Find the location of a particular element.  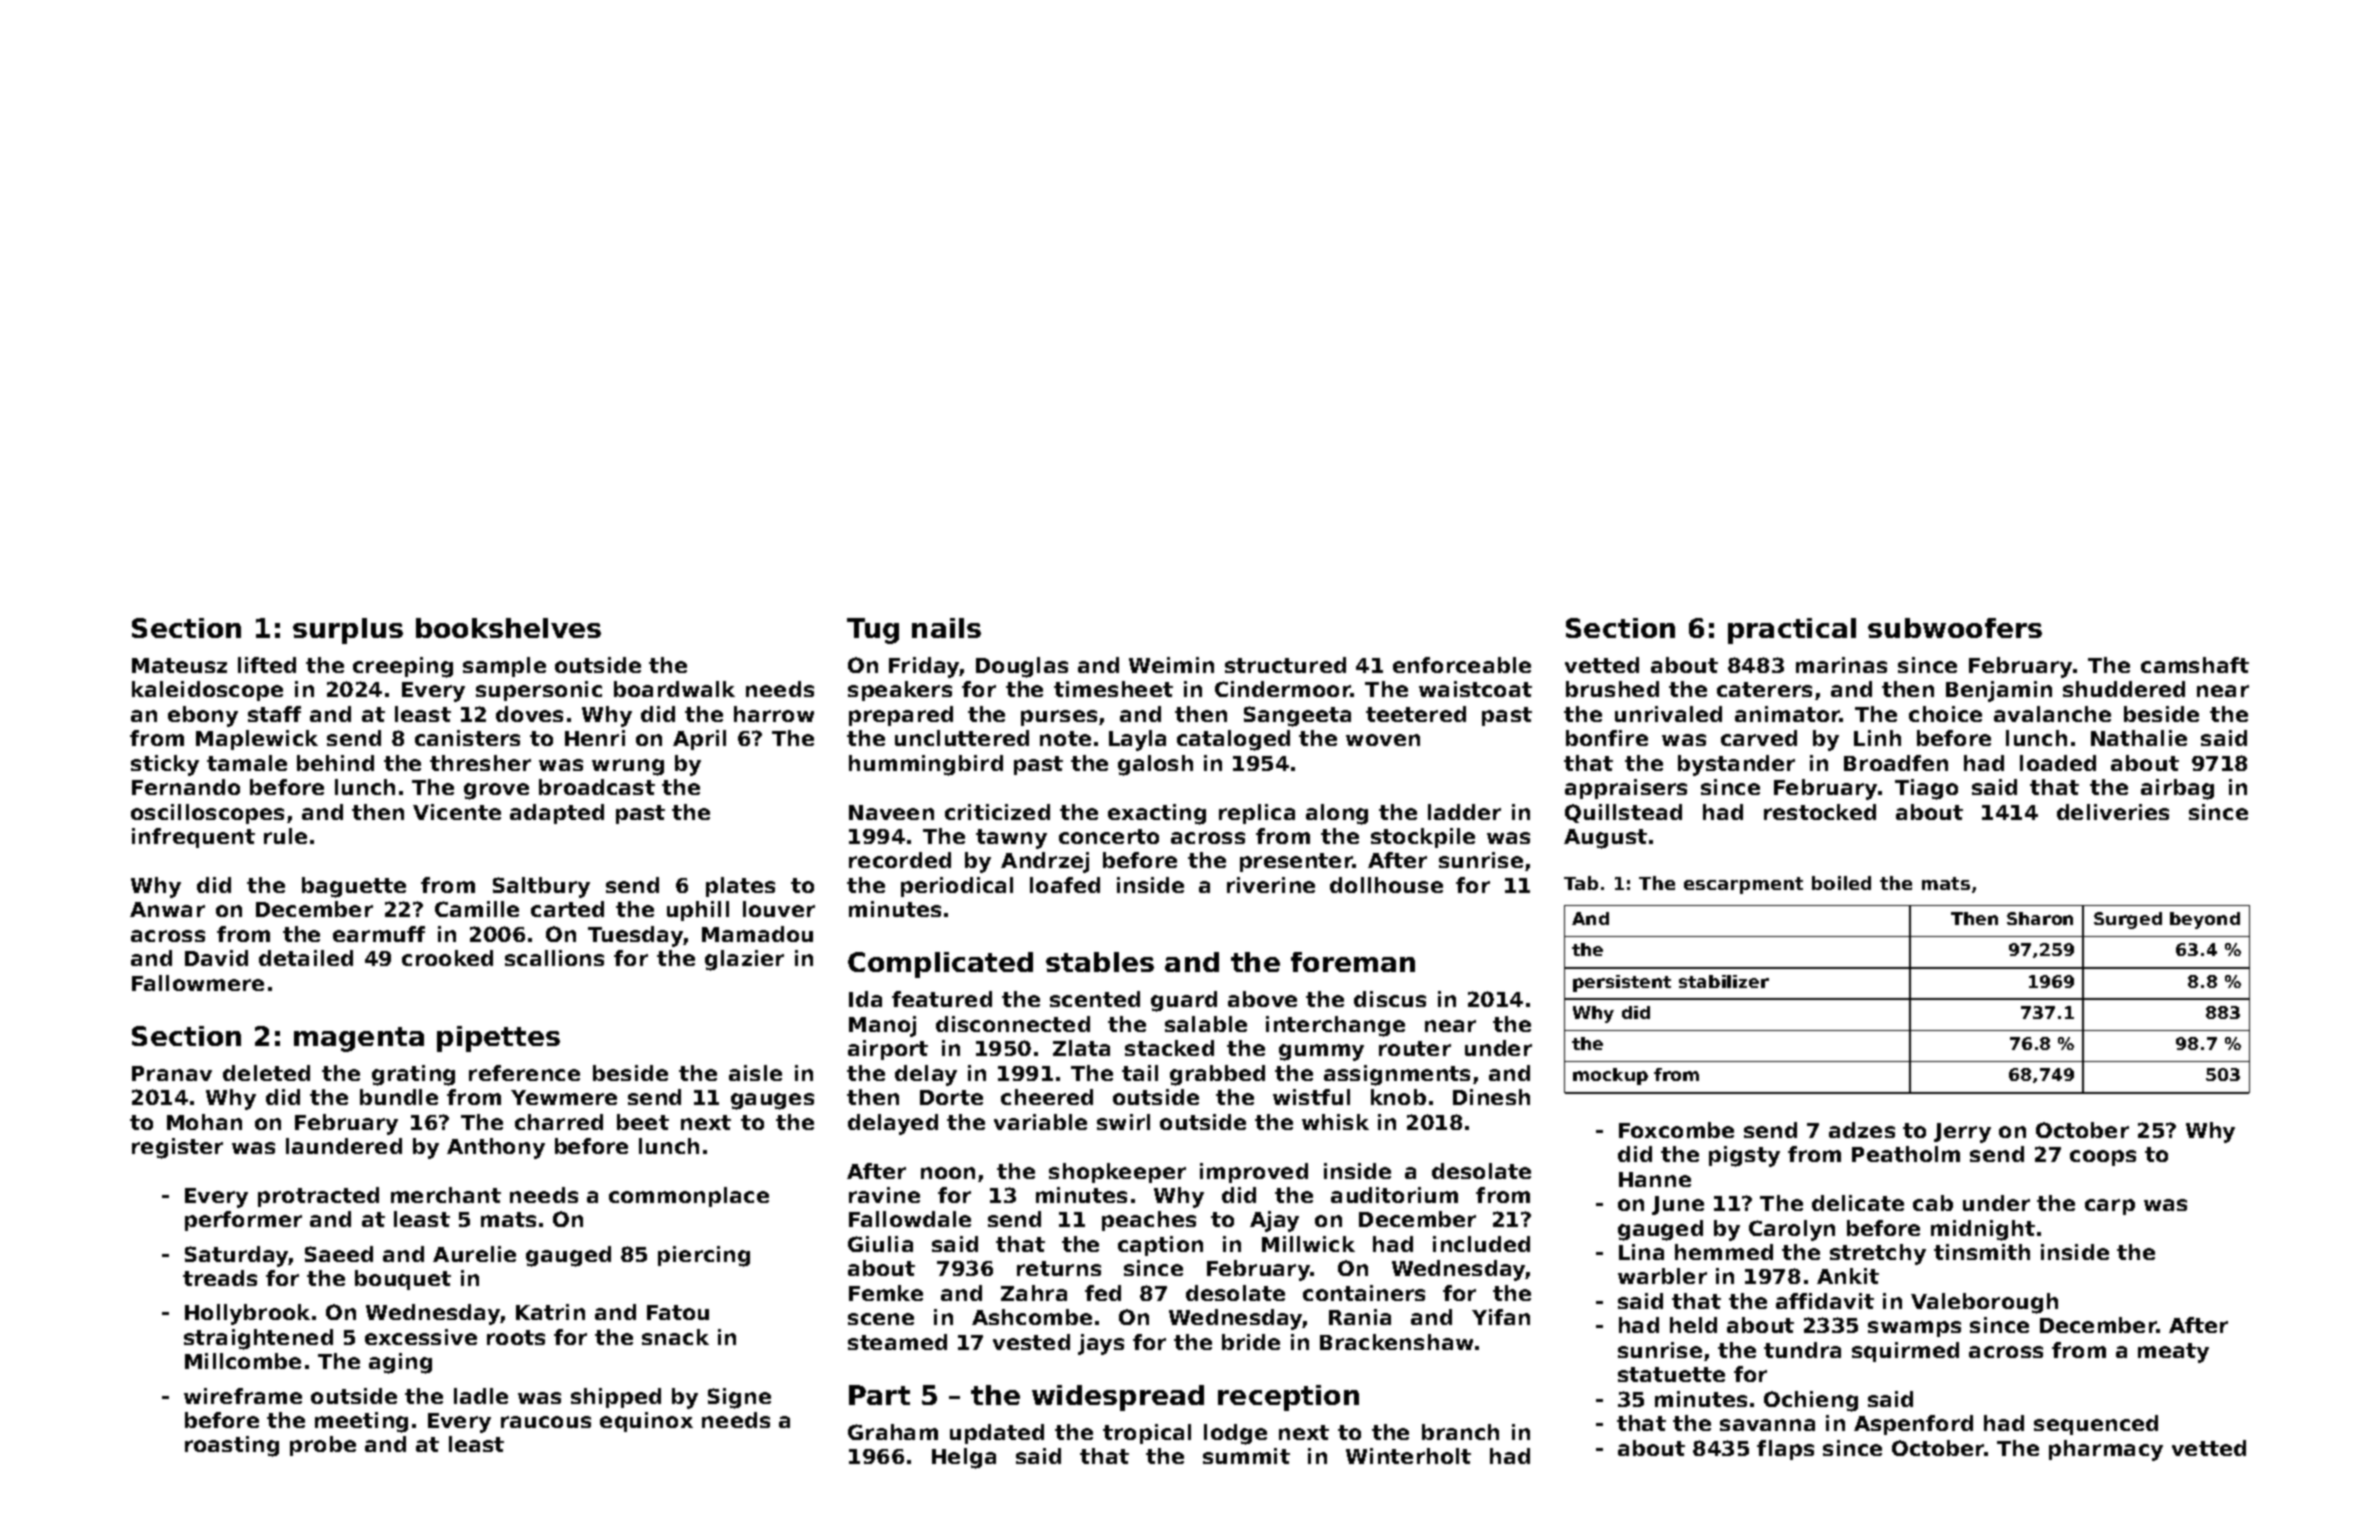

subwoofers is located at coordinates (1955, 628).
